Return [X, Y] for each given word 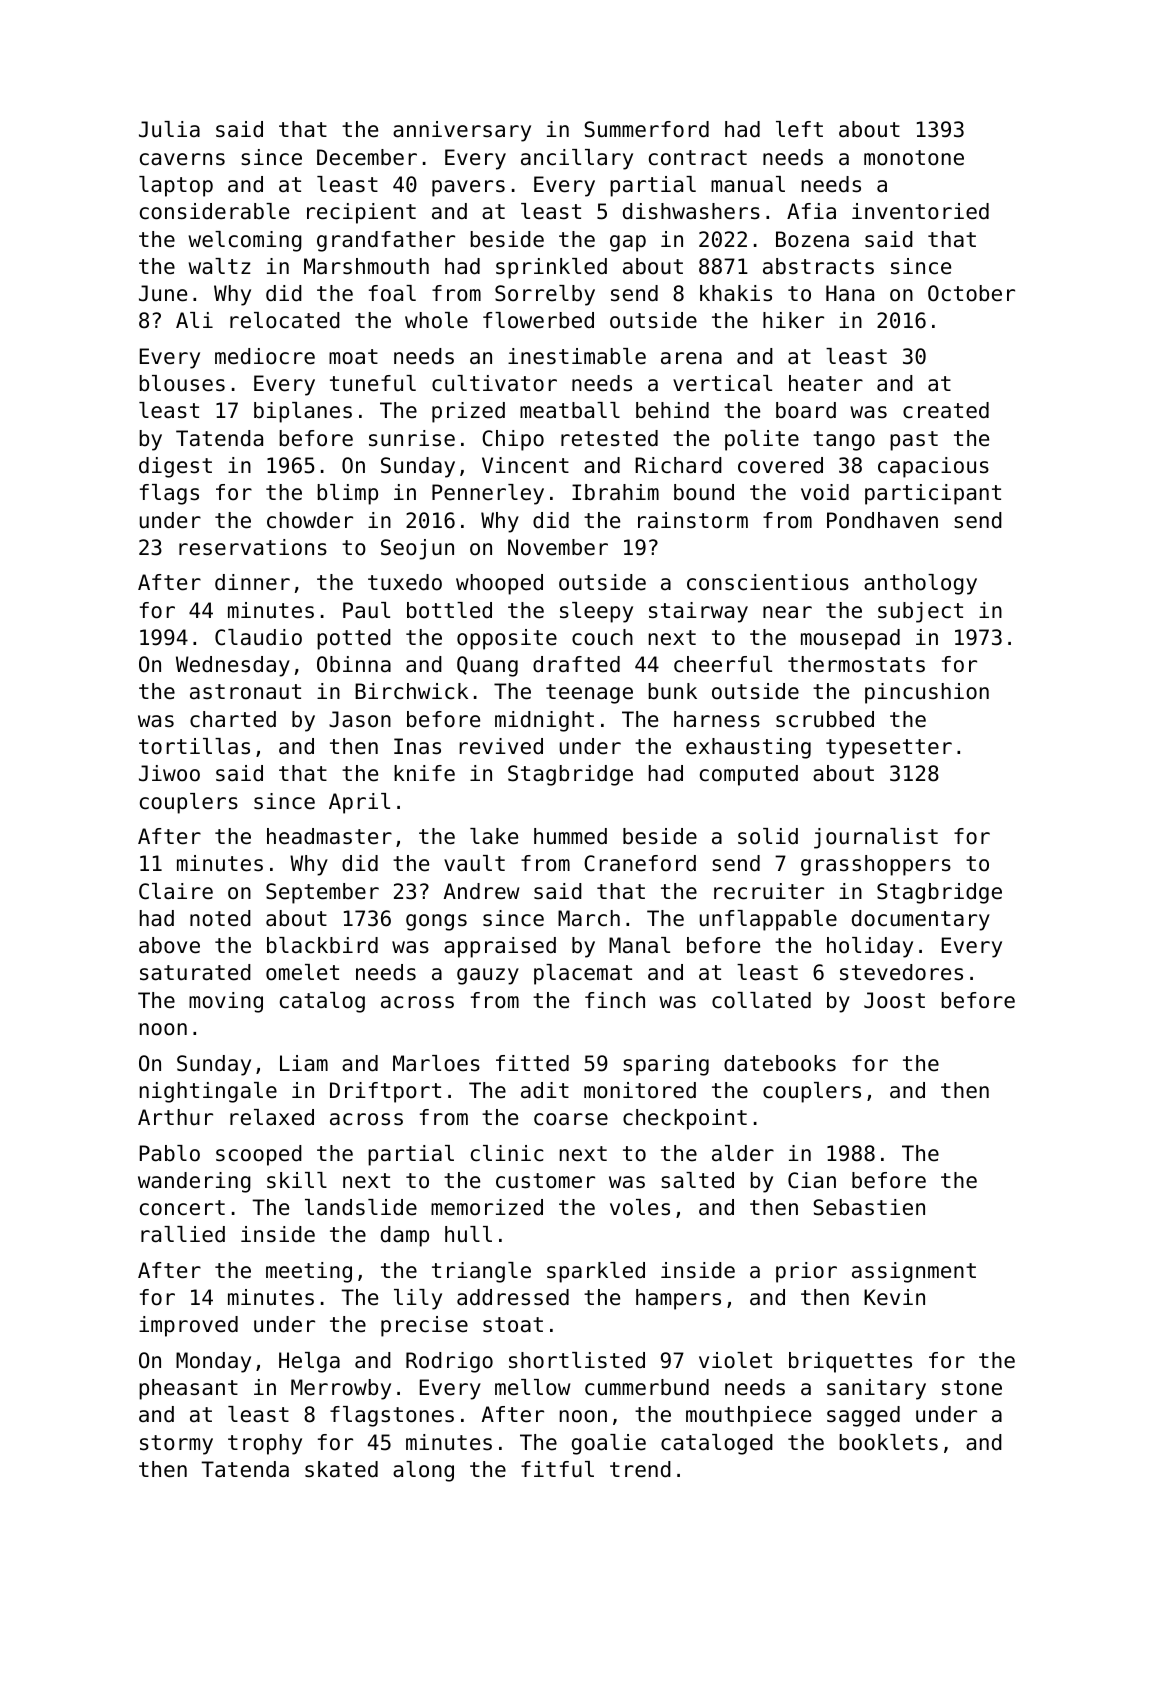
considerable [214, 211]
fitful [557, 1469]
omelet [302, 972]
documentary [921, 920]
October [971, 293]
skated [341, 1469]
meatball [570, 410]
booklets [888, 1442]
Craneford [640, 863]
